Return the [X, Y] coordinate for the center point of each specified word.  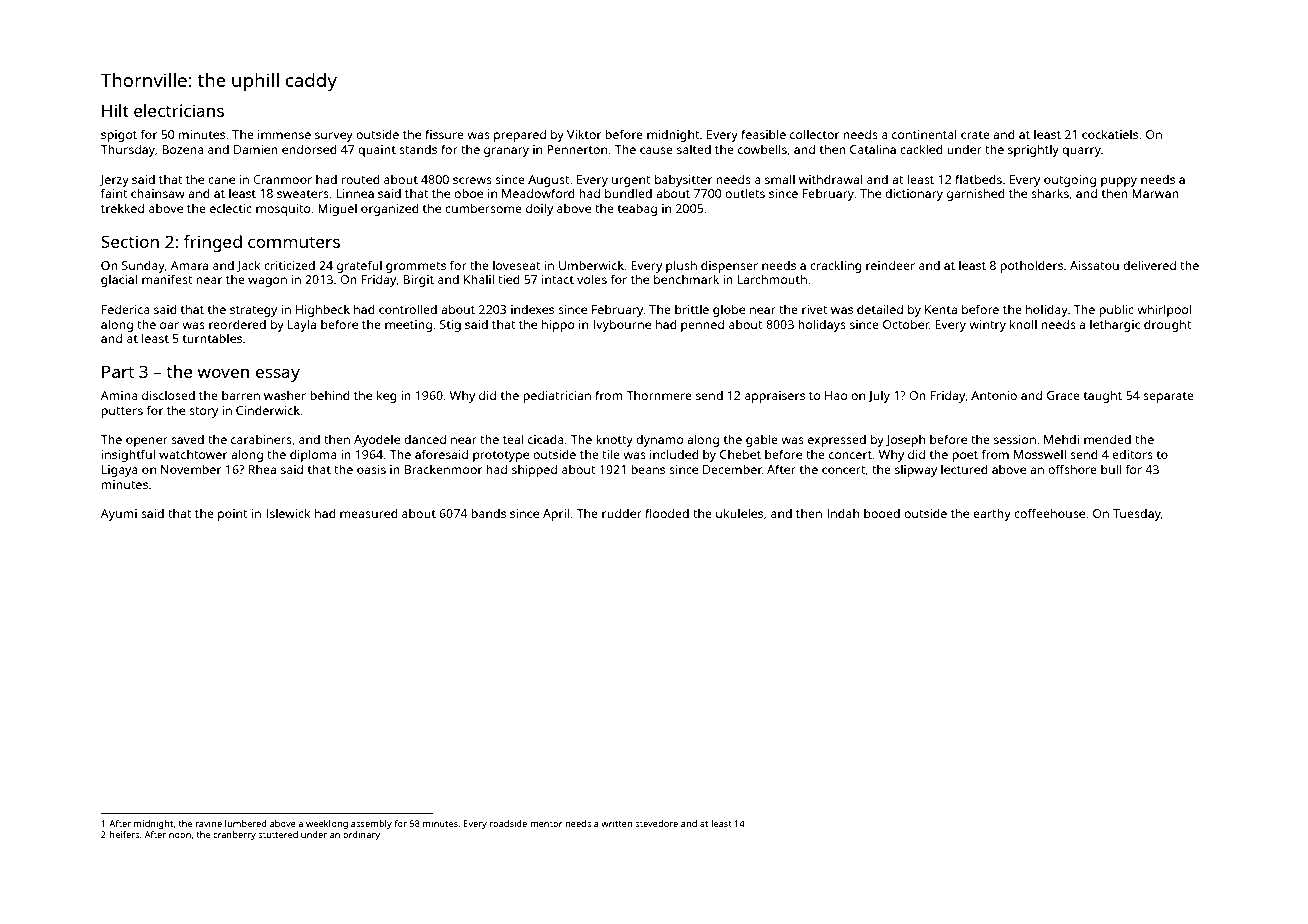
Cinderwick [268, 410]
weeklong [327, 824]
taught [1103, 396]
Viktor [584, 134]
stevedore [656, 823]
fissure [444, 134]
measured [369, 513]
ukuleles [739, 513]
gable [762, 440]
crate [975, 135]
